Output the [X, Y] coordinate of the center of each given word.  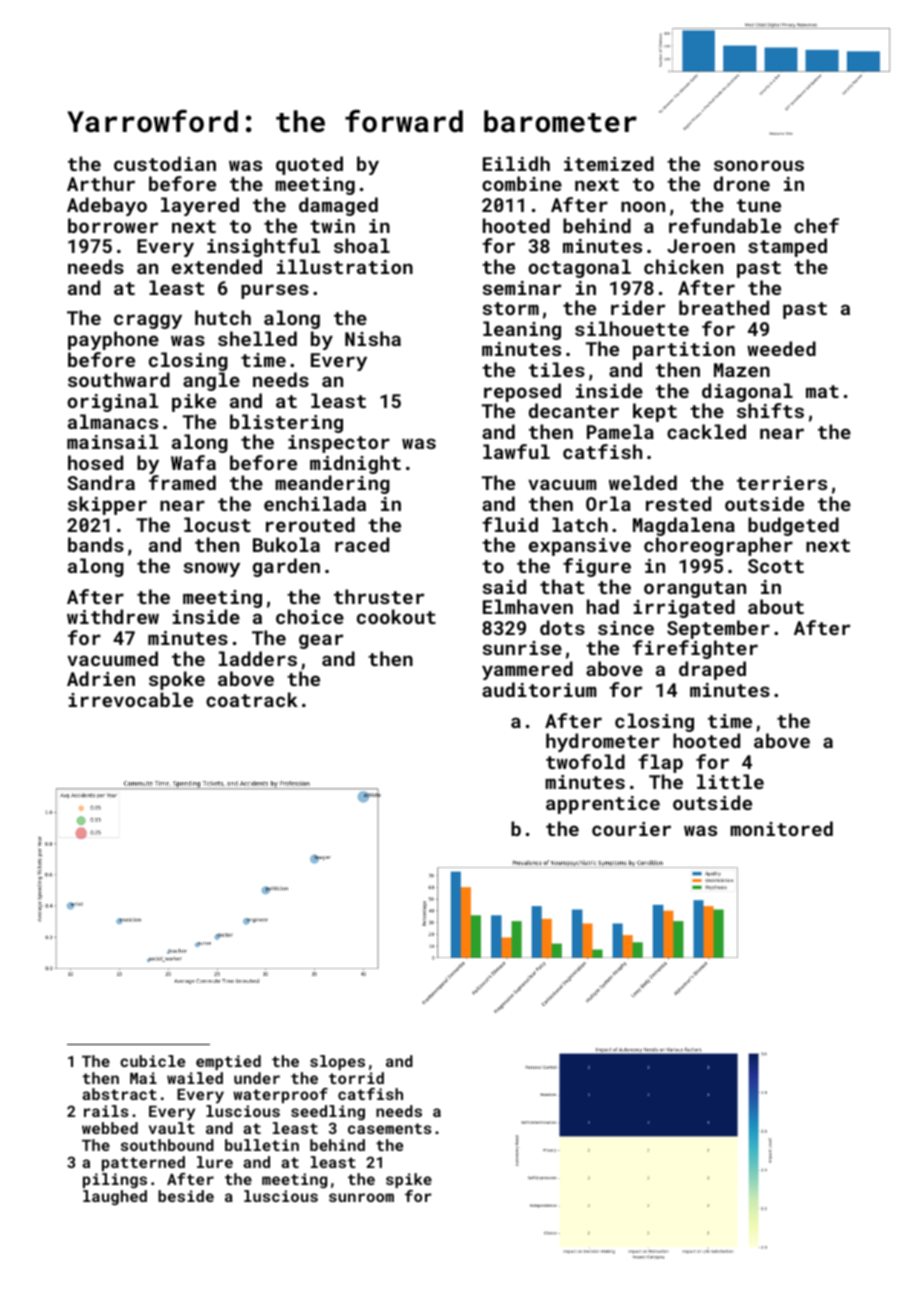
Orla [608, 503]
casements [390, 1128]
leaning [522, 330]
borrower [113, 225]
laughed [115, 1198]
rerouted [310, 524]
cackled [706, 431]
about [776, 606]
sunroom [361, 1197]
